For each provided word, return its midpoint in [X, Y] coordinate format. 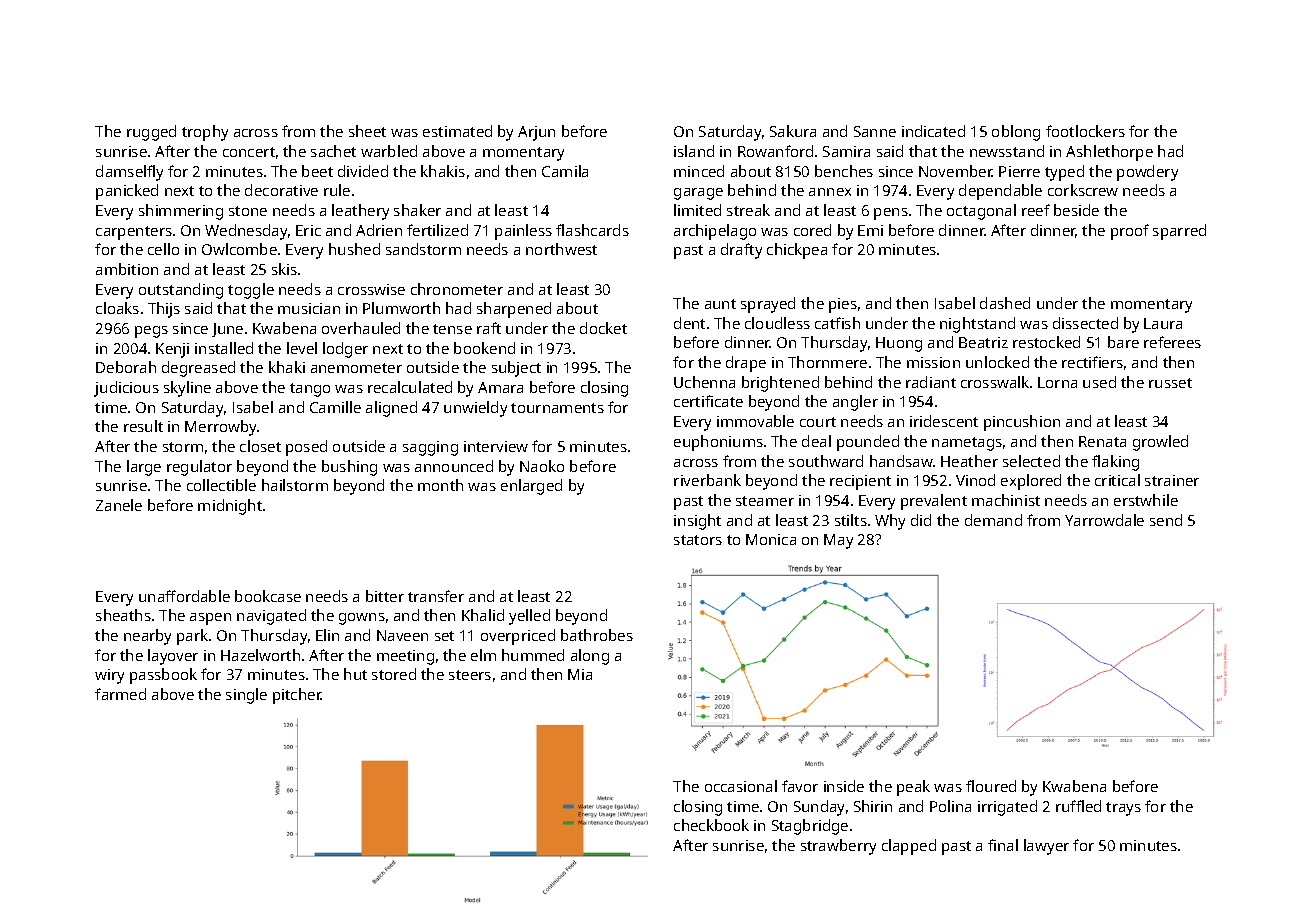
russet [1170, 383]
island [694, 151]
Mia [580, 674]
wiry [109, 676]
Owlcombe [239, 249]
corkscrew [1083, 190]
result [143, 426]
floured [991, 786]
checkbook [711, 825]
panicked [127, 192]
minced [699, 171]
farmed [120, 694]
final [1003, 845]
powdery [1147, 173]
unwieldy [475, 409]
